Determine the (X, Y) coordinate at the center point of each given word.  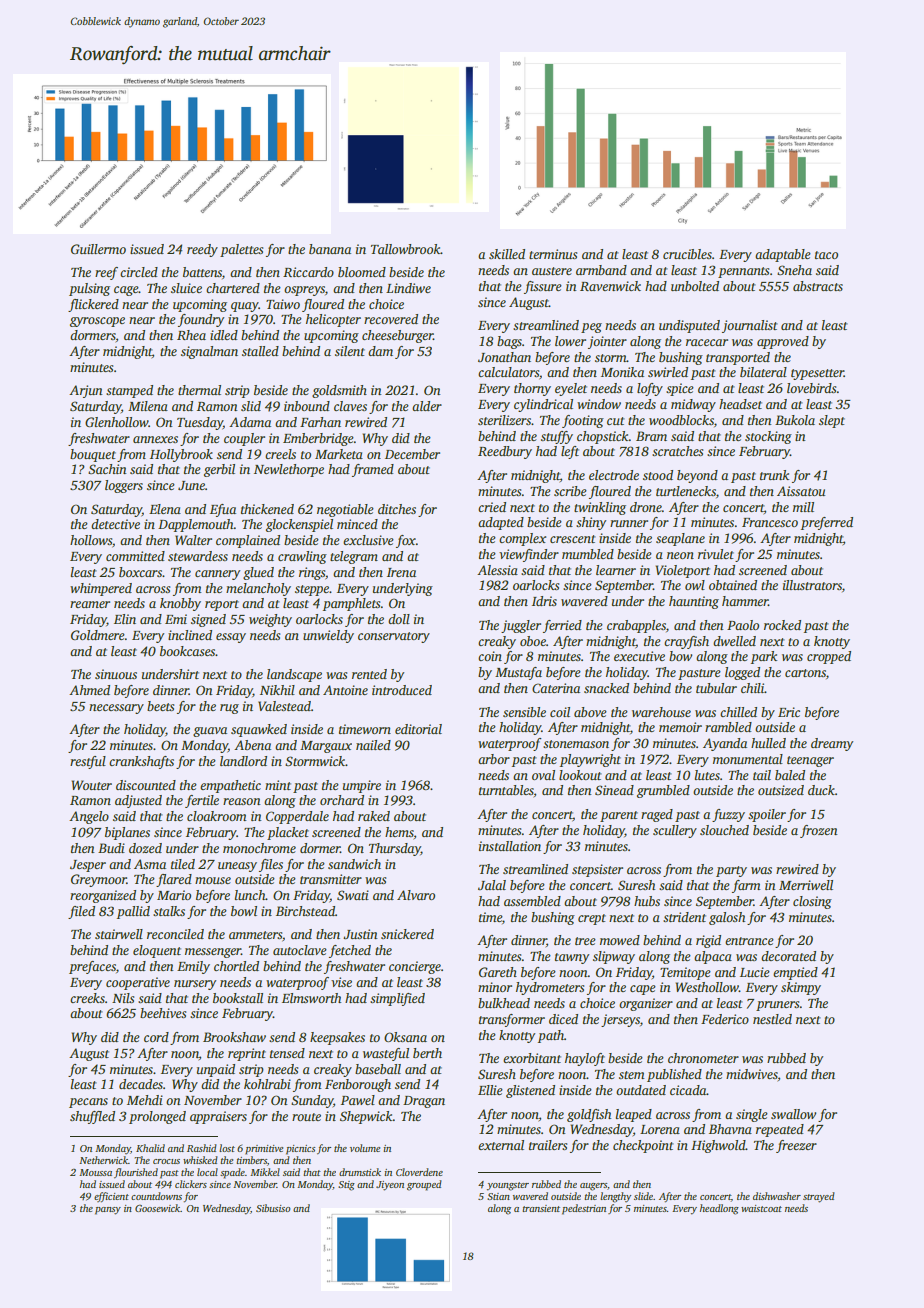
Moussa (95, 1172)
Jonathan (504, 357)
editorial (418, 729)
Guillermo (98, 249)
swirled (668, 372)
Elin (125, 619)
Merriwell (806, 885)
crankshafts (141, 762)
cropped (829, 657)
